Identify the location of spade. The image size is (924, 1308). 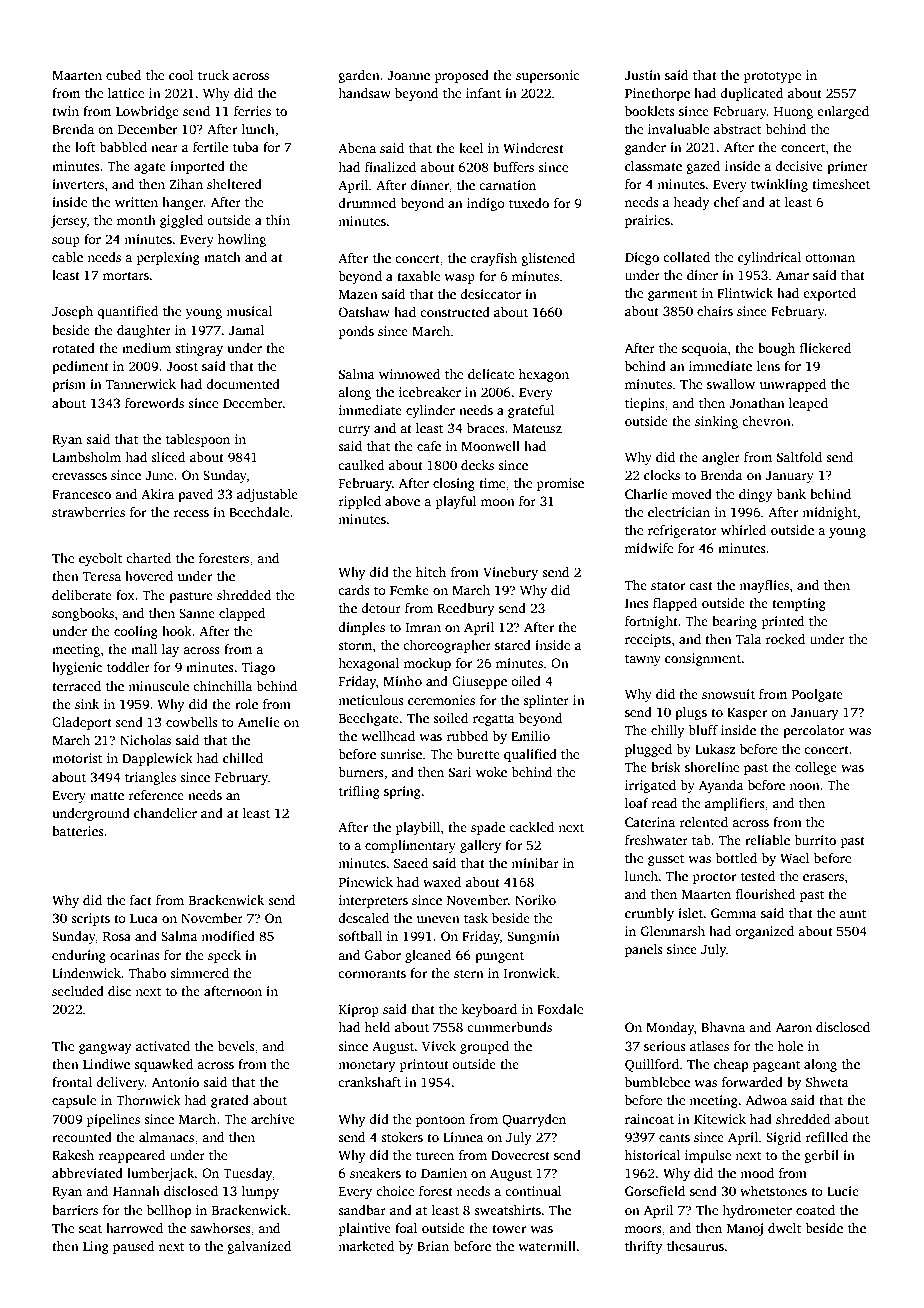
(488, 828).
